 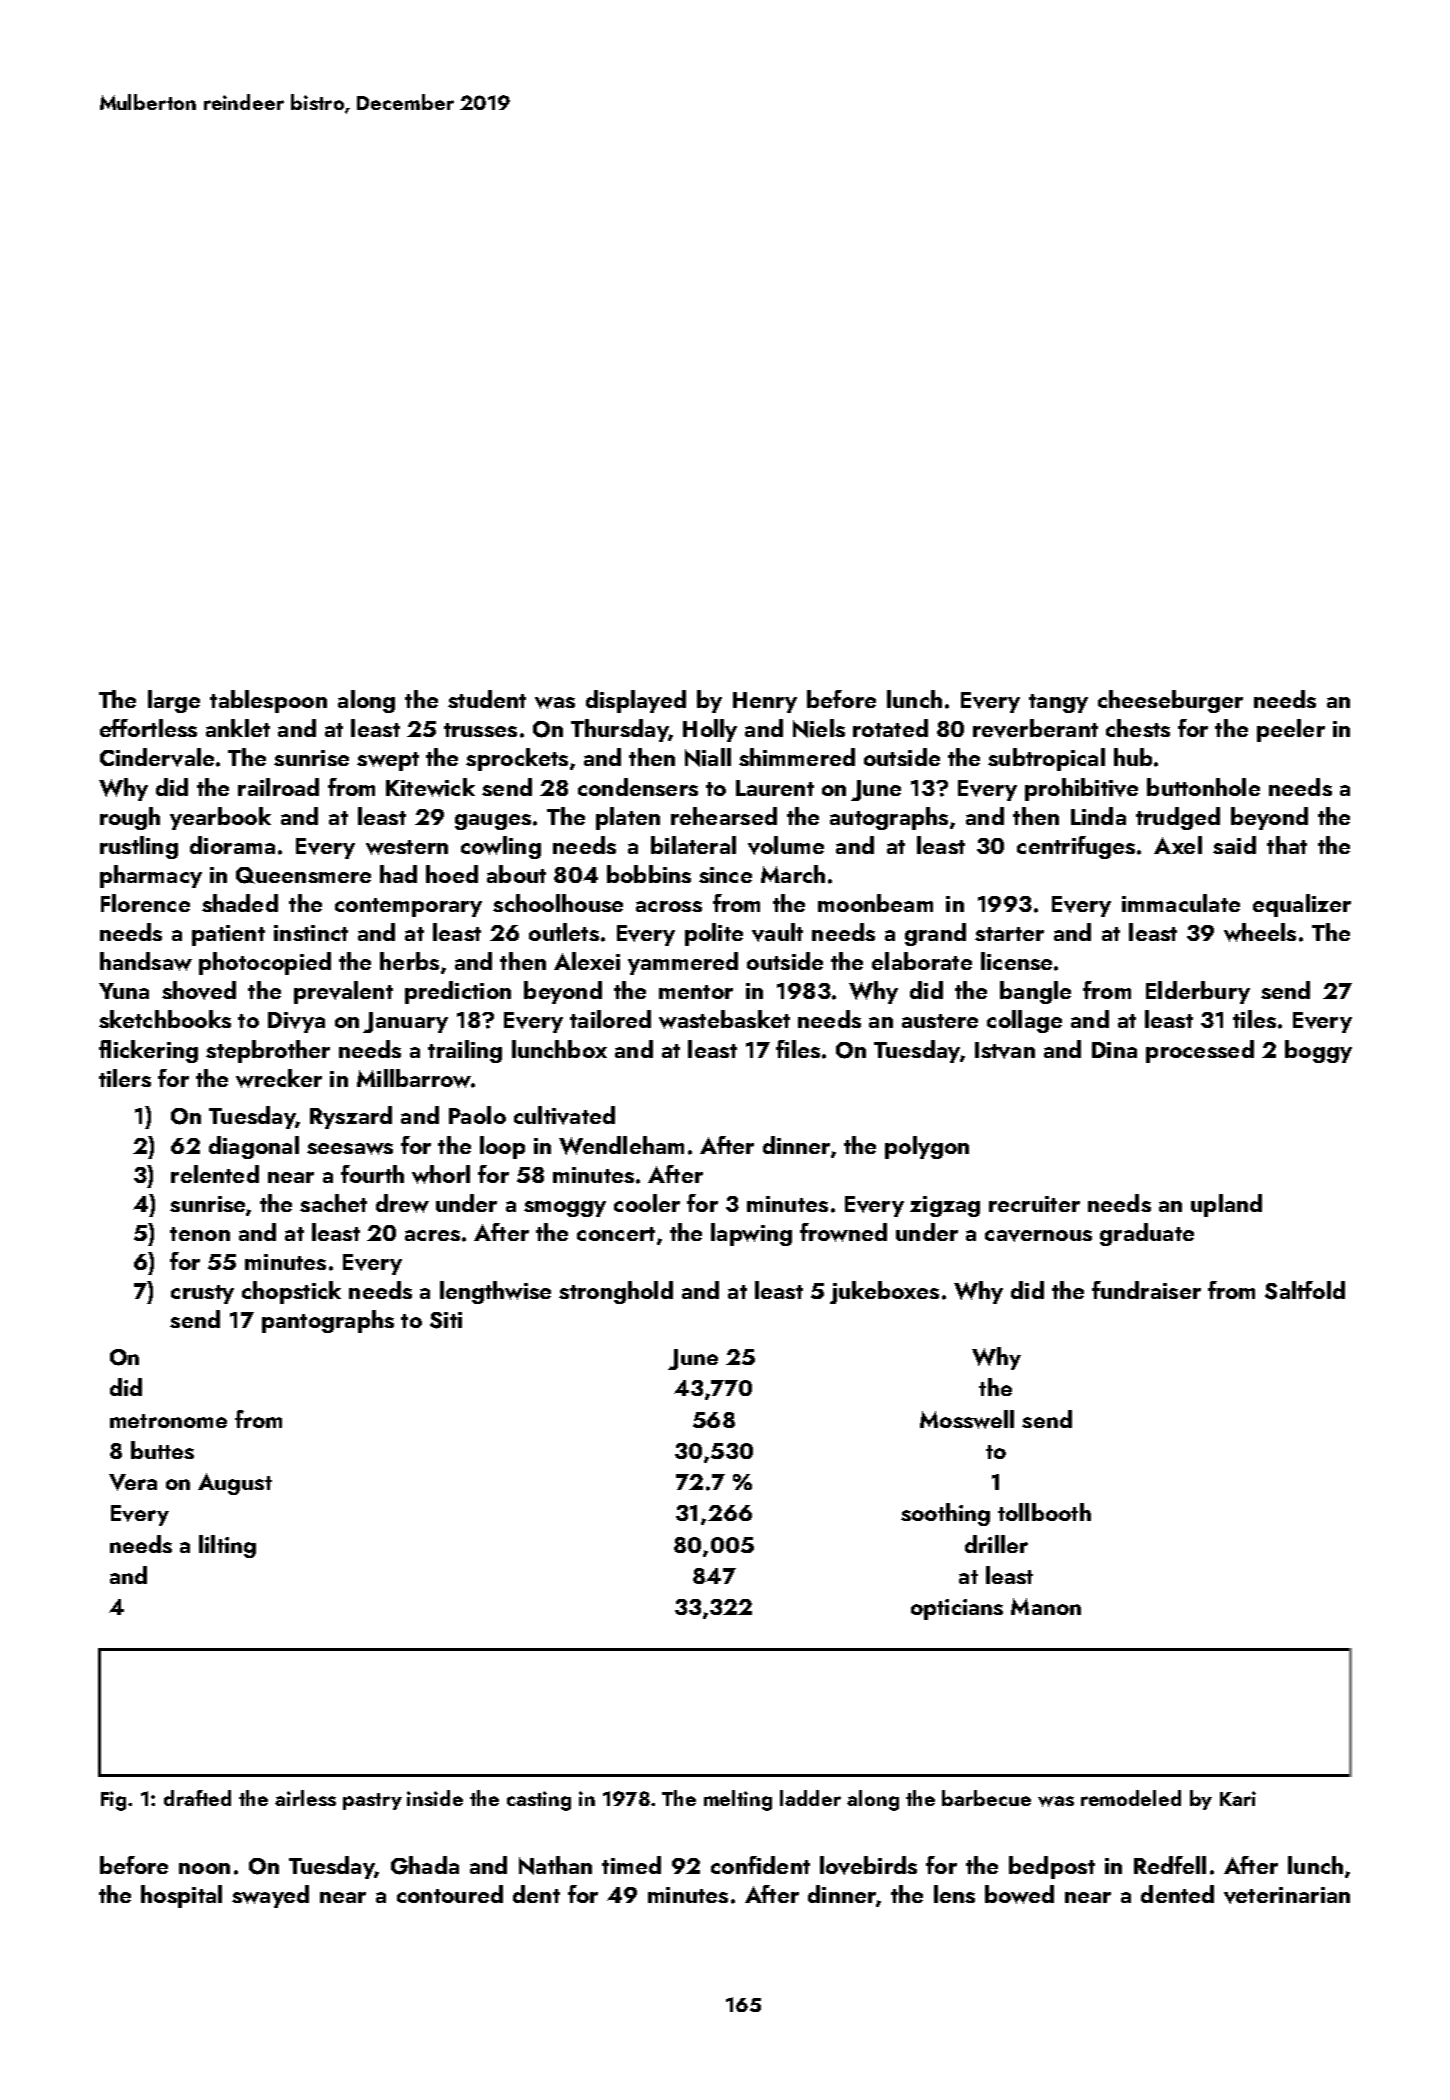 What do you see at coordinates (1098, 816) in the screenshot?
I see `Linda` at bounding box center [1098, 816].
